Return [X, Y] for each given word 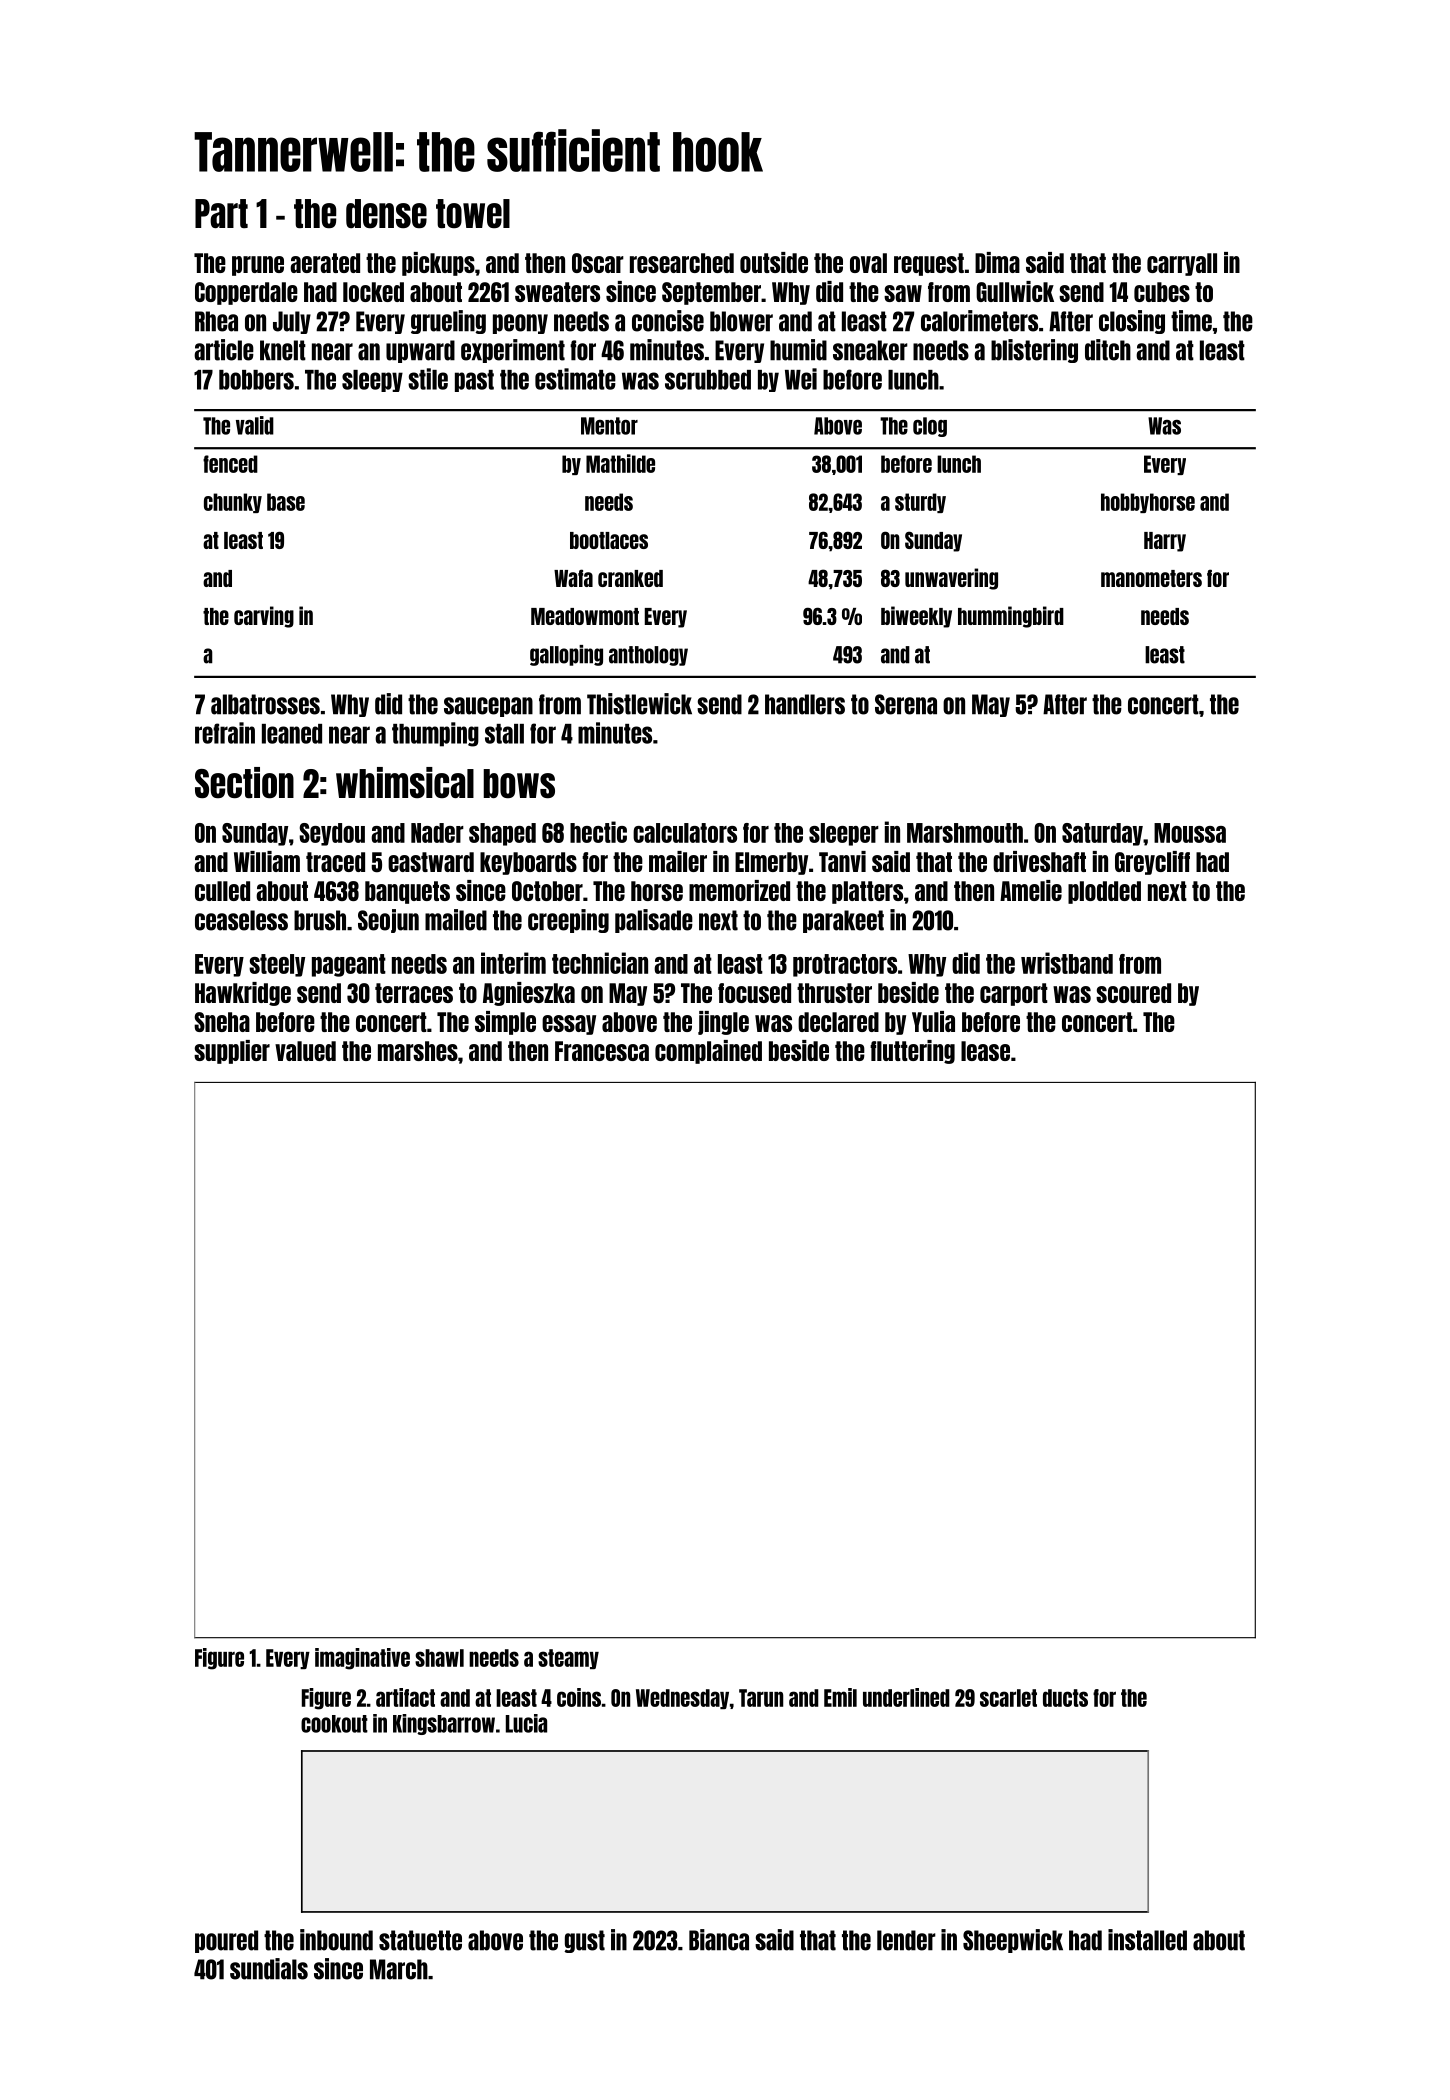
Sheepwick [1013, 1941]
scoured [1133, 993]
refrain [225, 733]
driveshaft [1039, 861]
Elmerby [771, 863]
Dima [997, 262]
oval [868, 263]
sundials [269, 1969]
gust [584, 1941]
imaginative [362, 1659]
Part [221, 213]
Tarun [761, 1698]
